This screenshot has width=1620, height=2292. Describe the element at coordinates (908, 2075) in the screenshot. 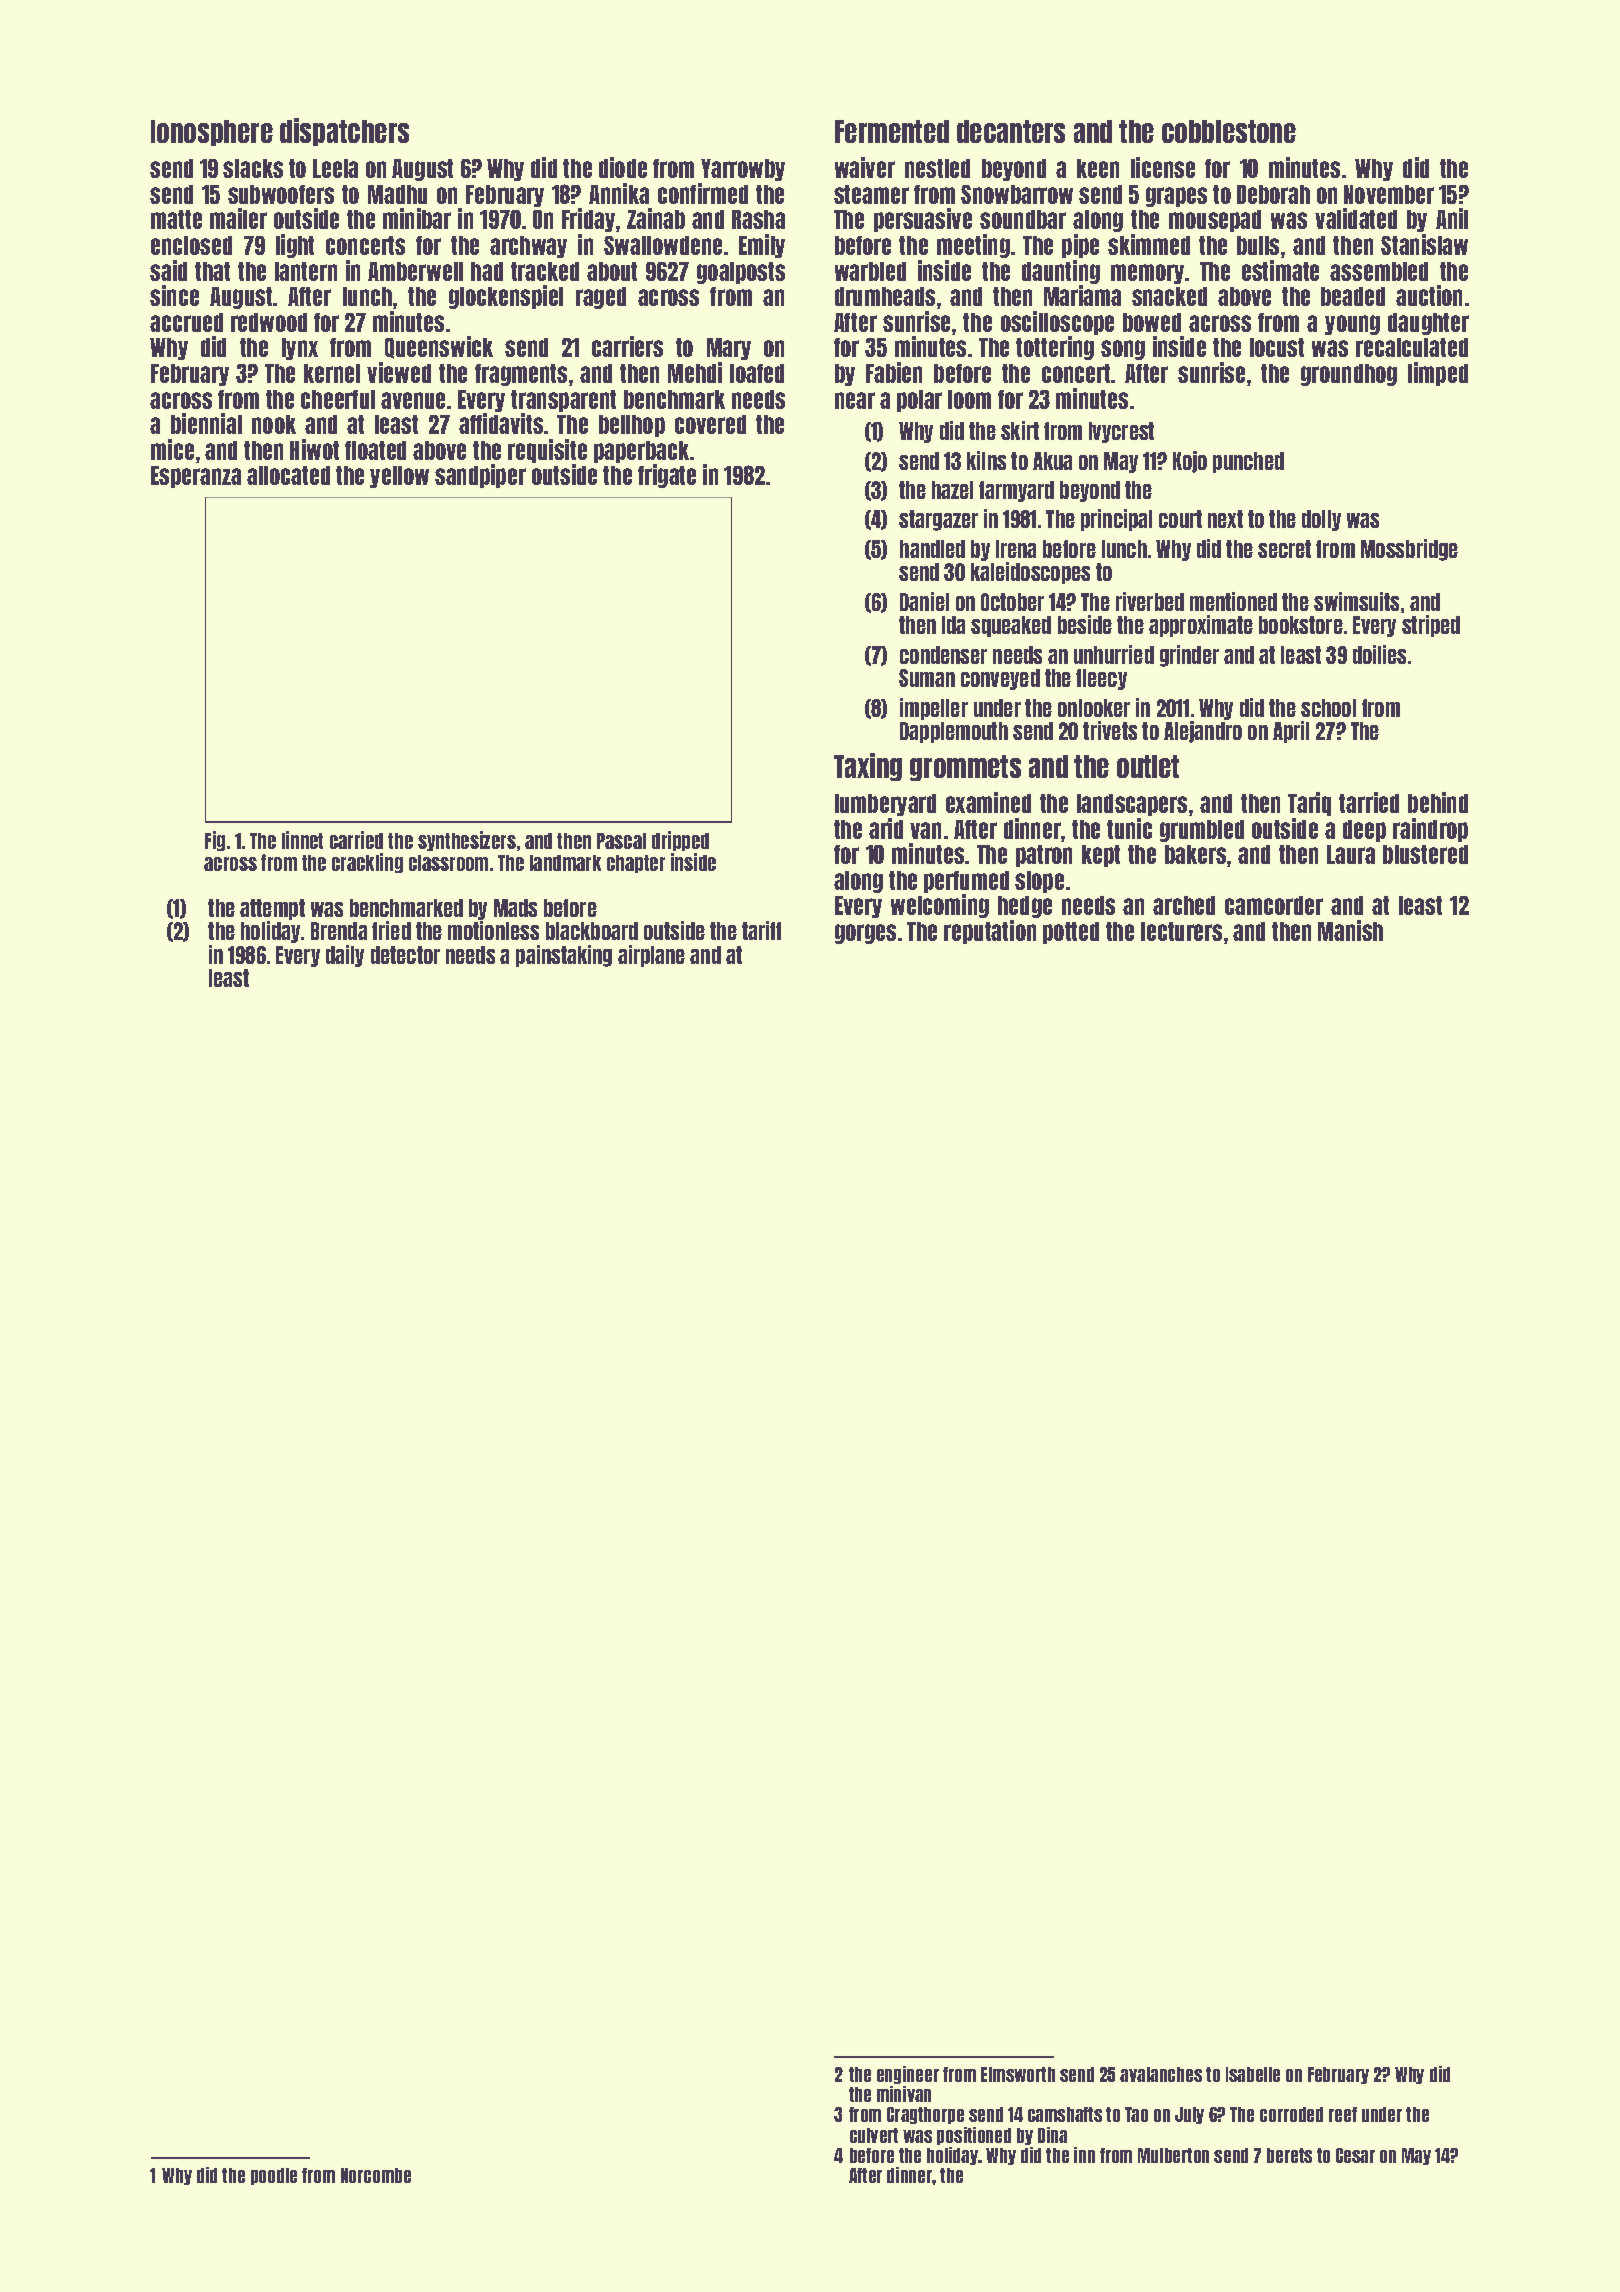

I see `engineer` at that location.
